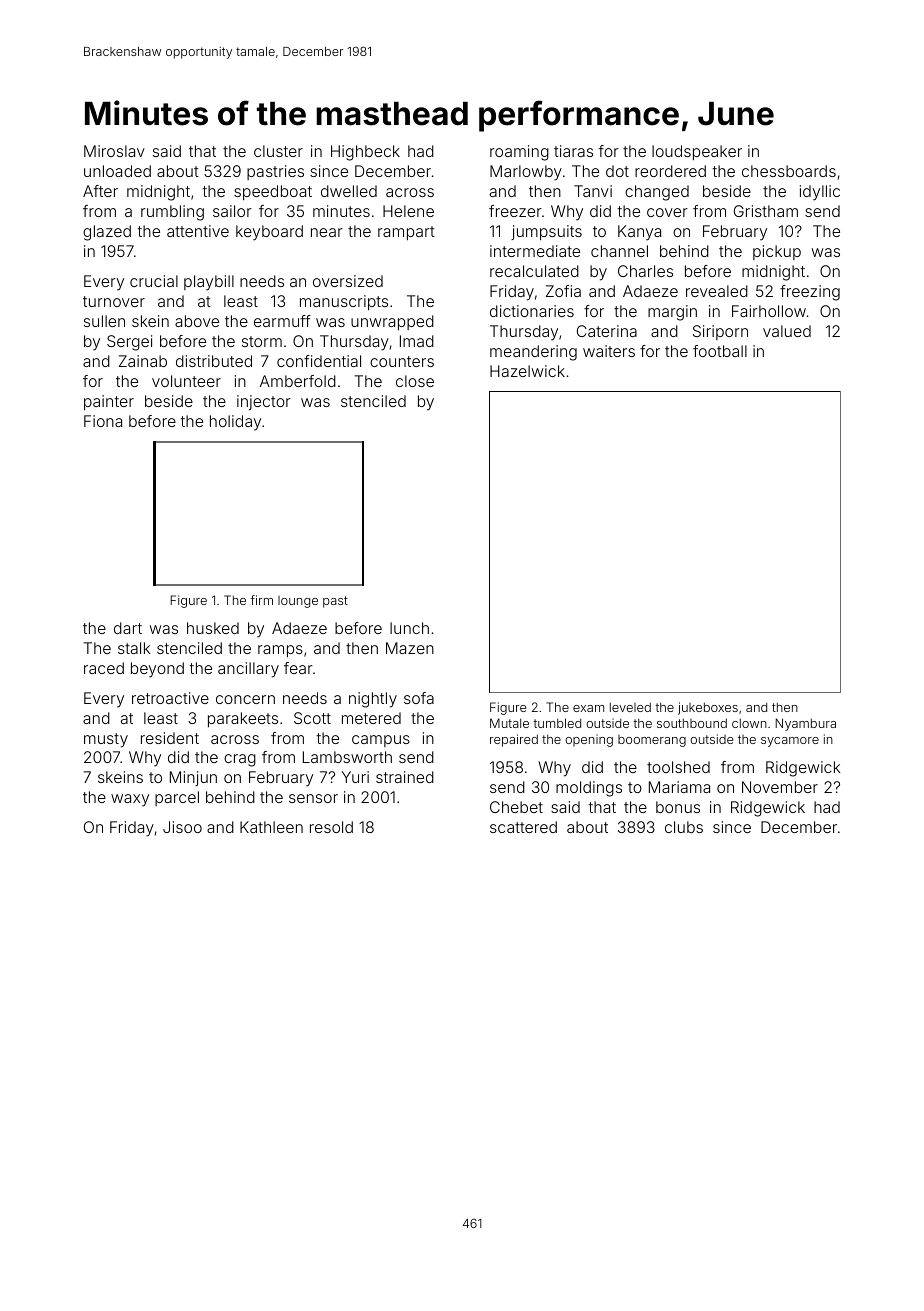 The width and height of the screenshot is (924, 1311). Describe the element at coordinates (573, 151) in the screenshot. I see `tiaras` at that location.
